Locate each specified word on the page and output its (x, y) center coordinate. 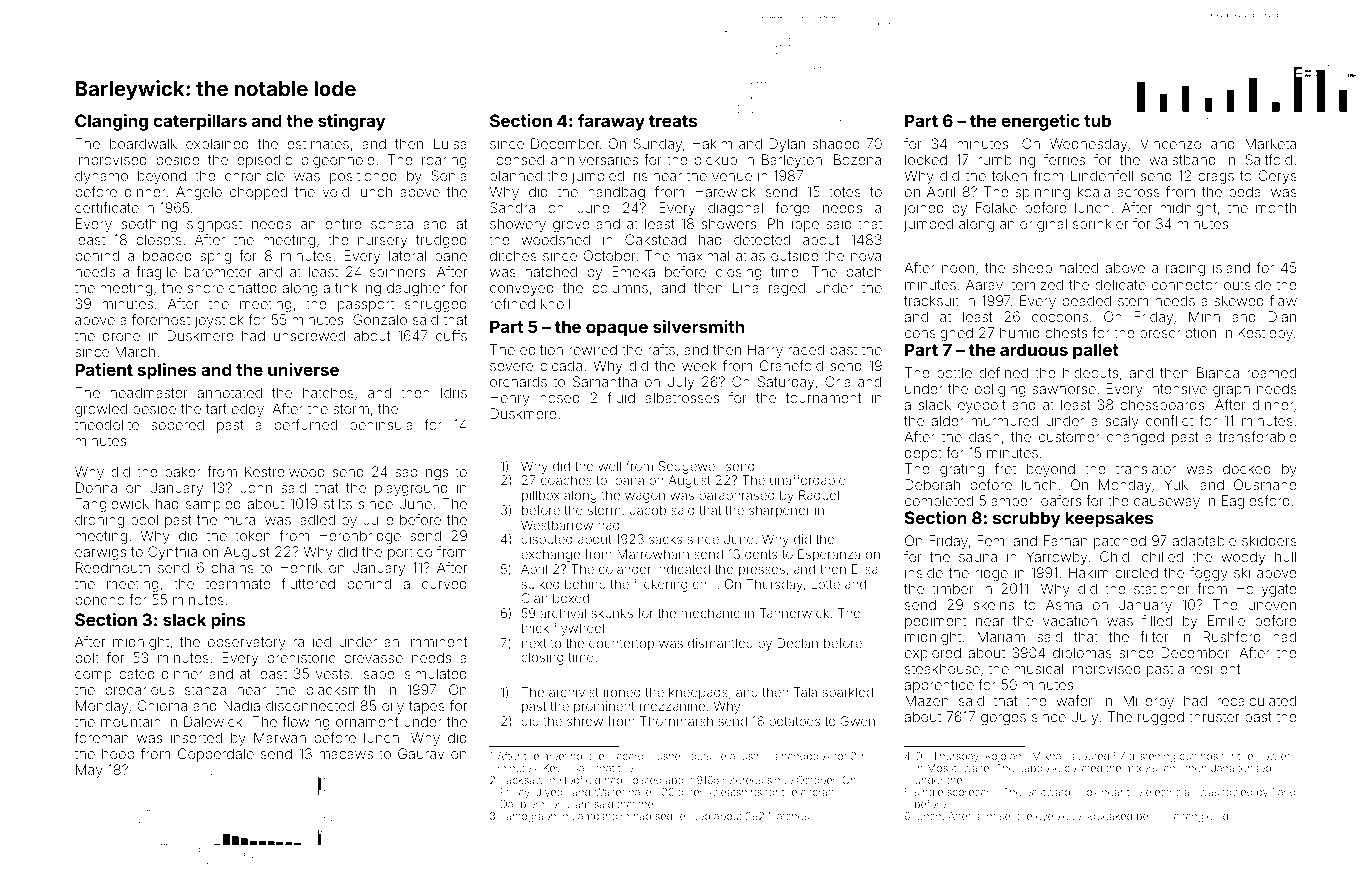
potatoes (794, 722)
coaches (566, 480)
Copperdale (216, 755)
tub (1097, 120)
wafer (1074, 700)
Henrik (301, 567)
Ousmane (1265, 484)
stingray (351, 122)
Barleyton (792, 161)
